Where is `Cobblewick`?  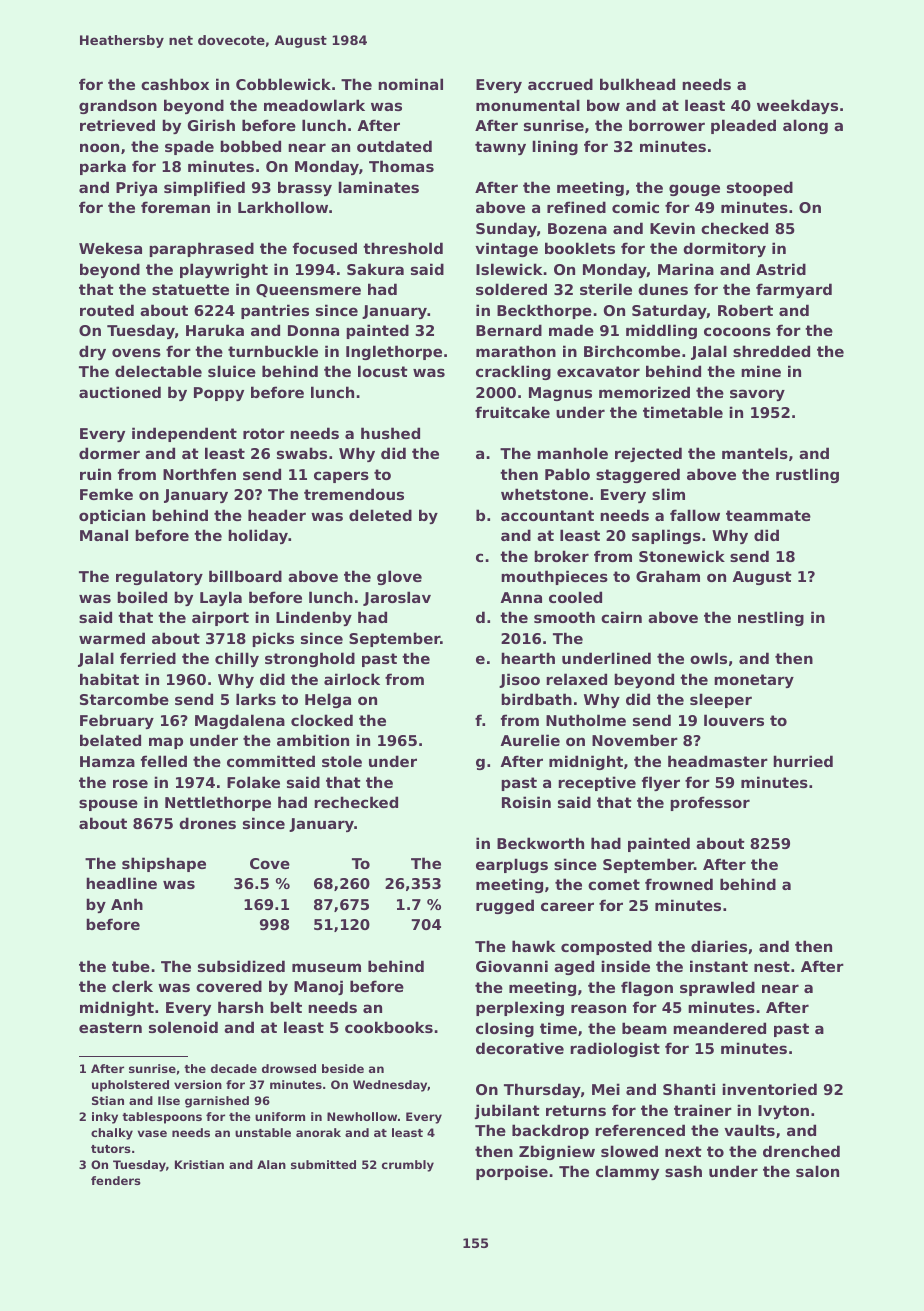 Cobblewick is located at coordinates (283, 84).
